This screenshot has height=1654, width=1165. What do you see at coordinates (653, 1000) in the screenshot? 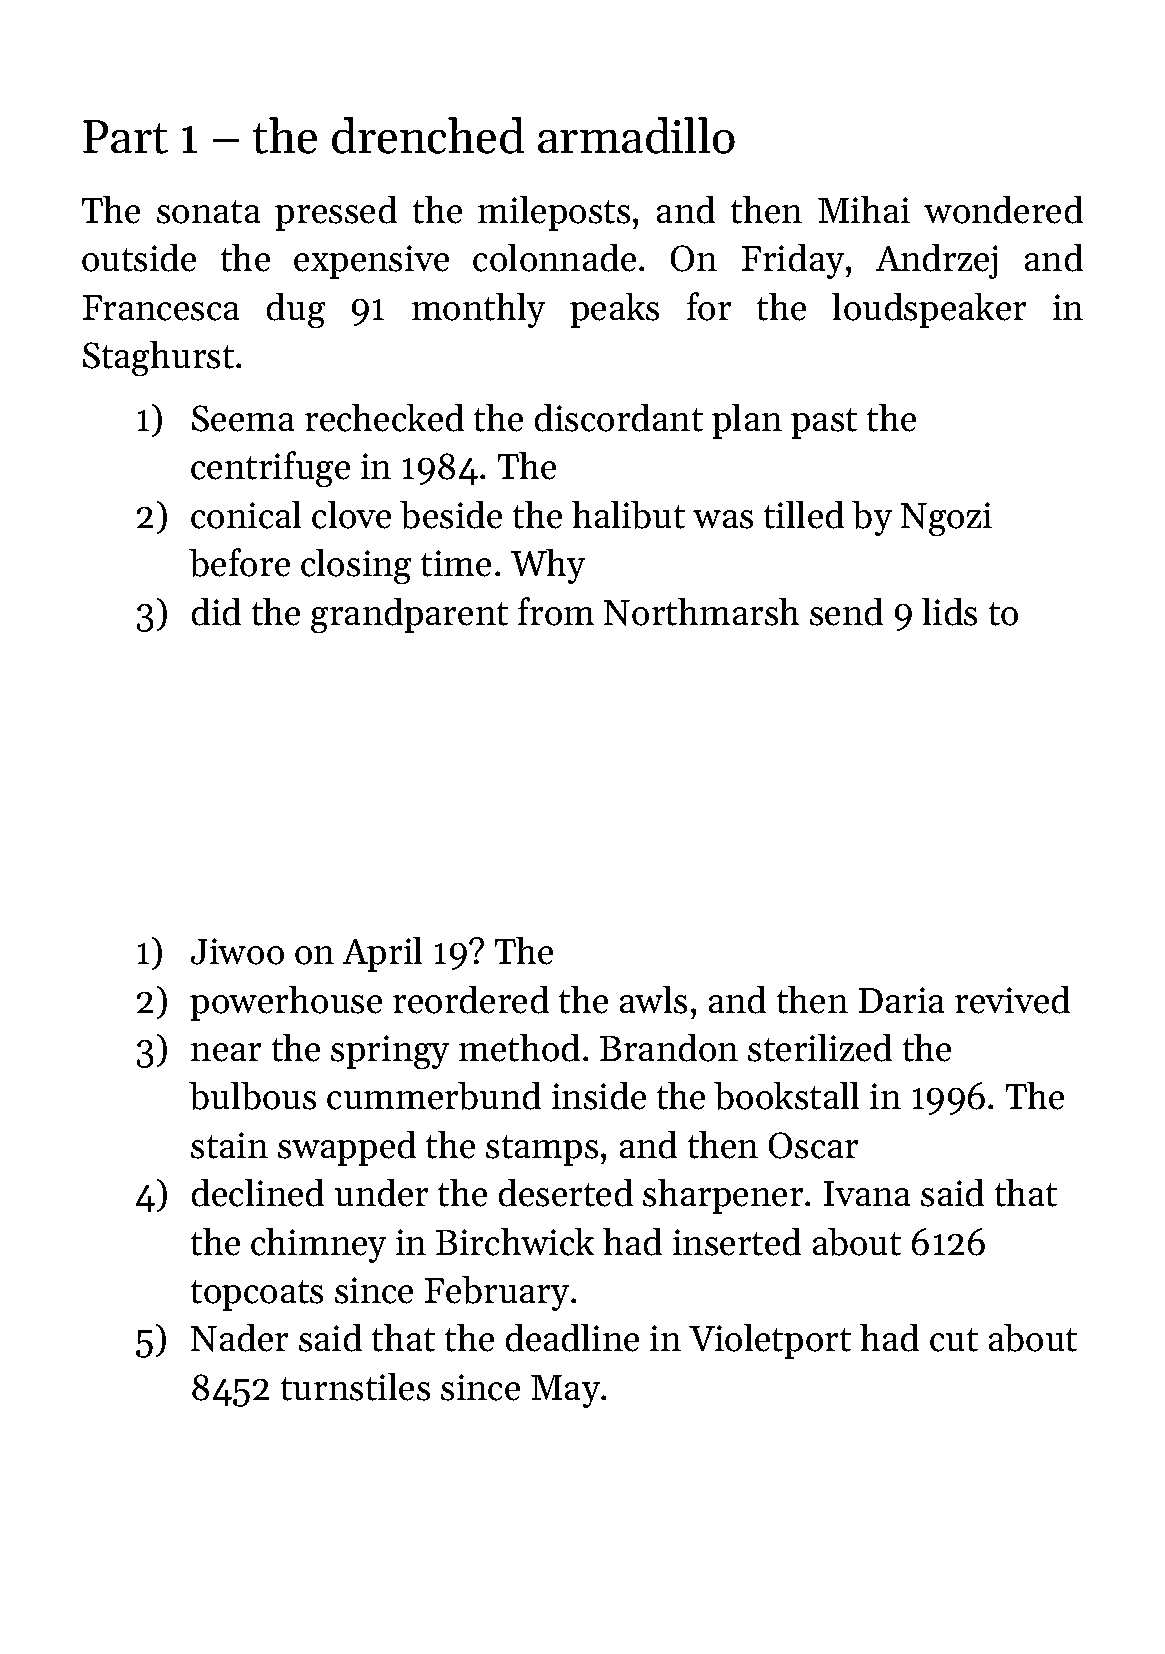
I see `awls` at bounding box center [653, 1000].
